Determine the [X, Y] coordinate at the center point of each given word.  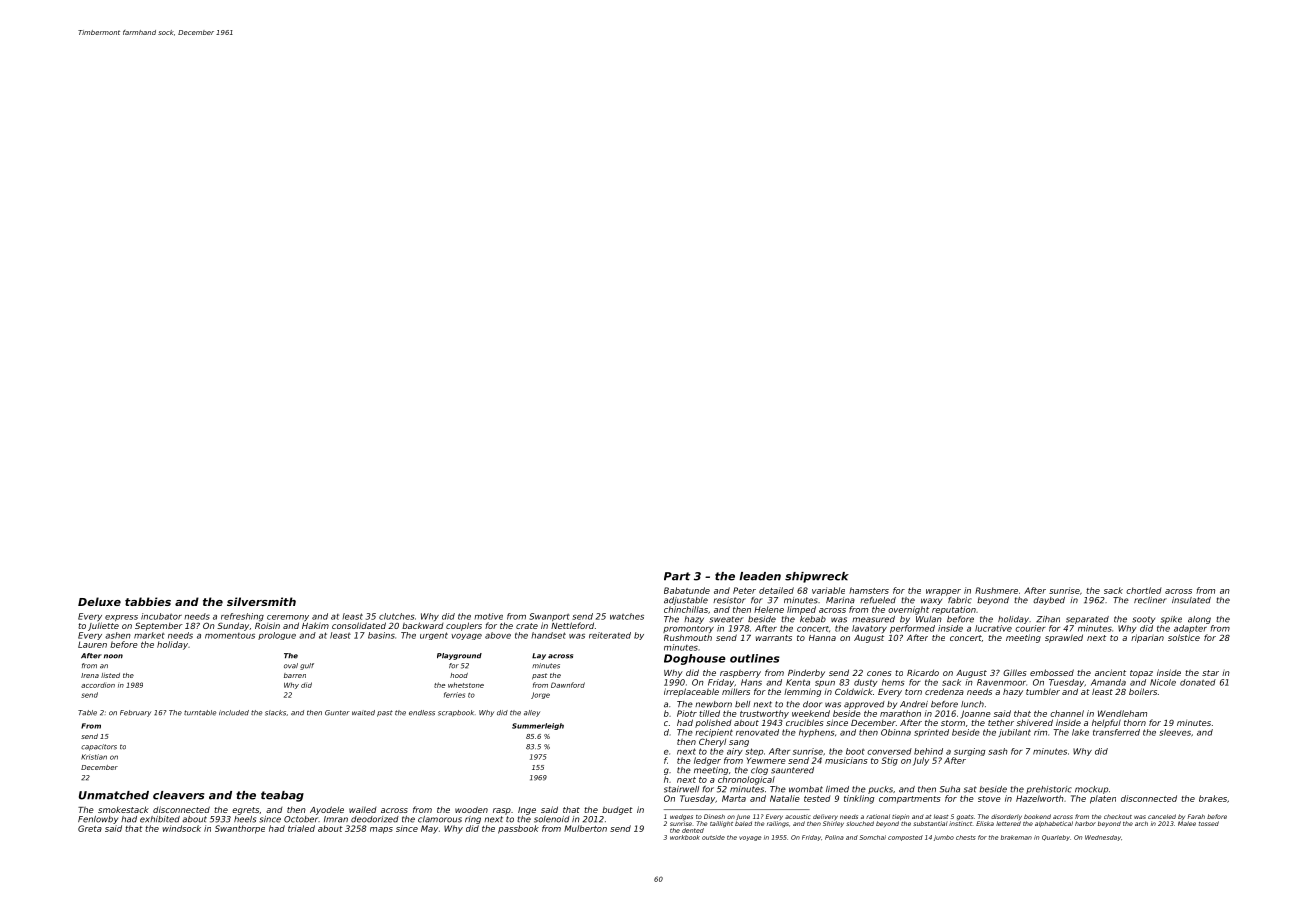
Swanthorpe [240, 829]
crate [527, 626]
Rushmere [996, 590]
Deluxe [99, 601]
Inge [527, 811]
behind [928, 751]
